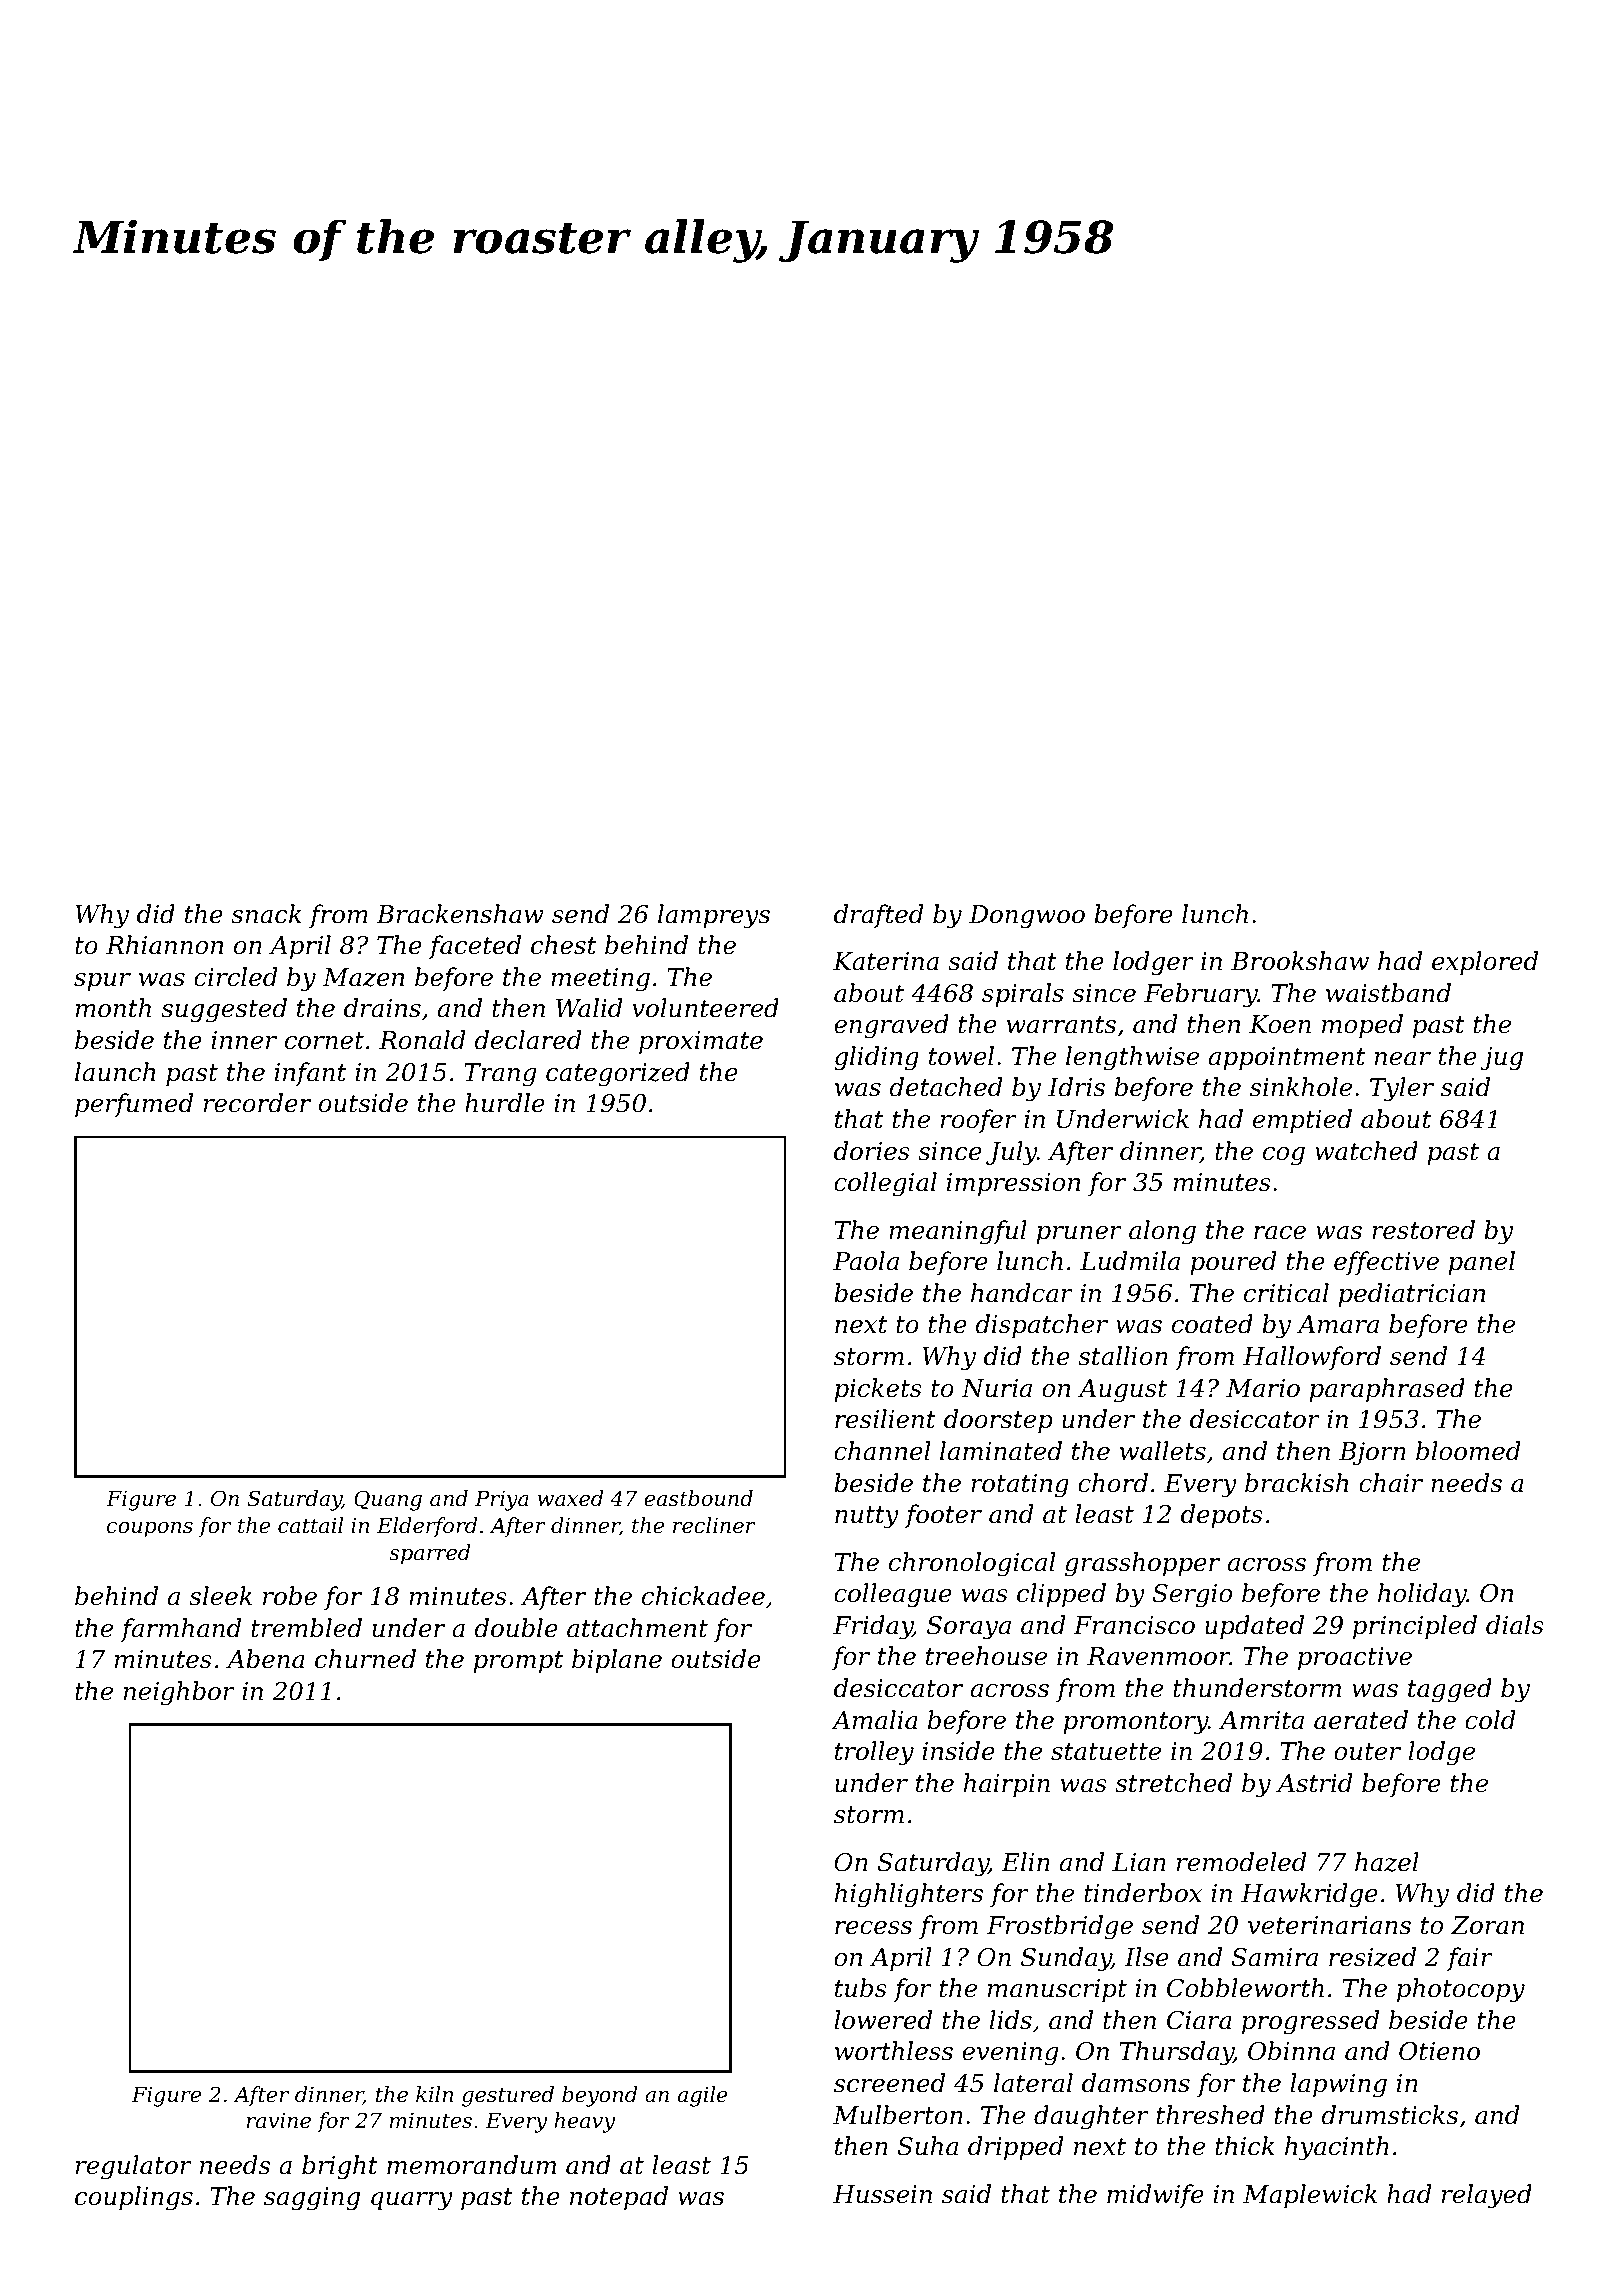 This screenshot has width=1620, height=2292. Describe the element at coordinates (1314, 1783) in the screenshot. I see `Astrid` at that location.
